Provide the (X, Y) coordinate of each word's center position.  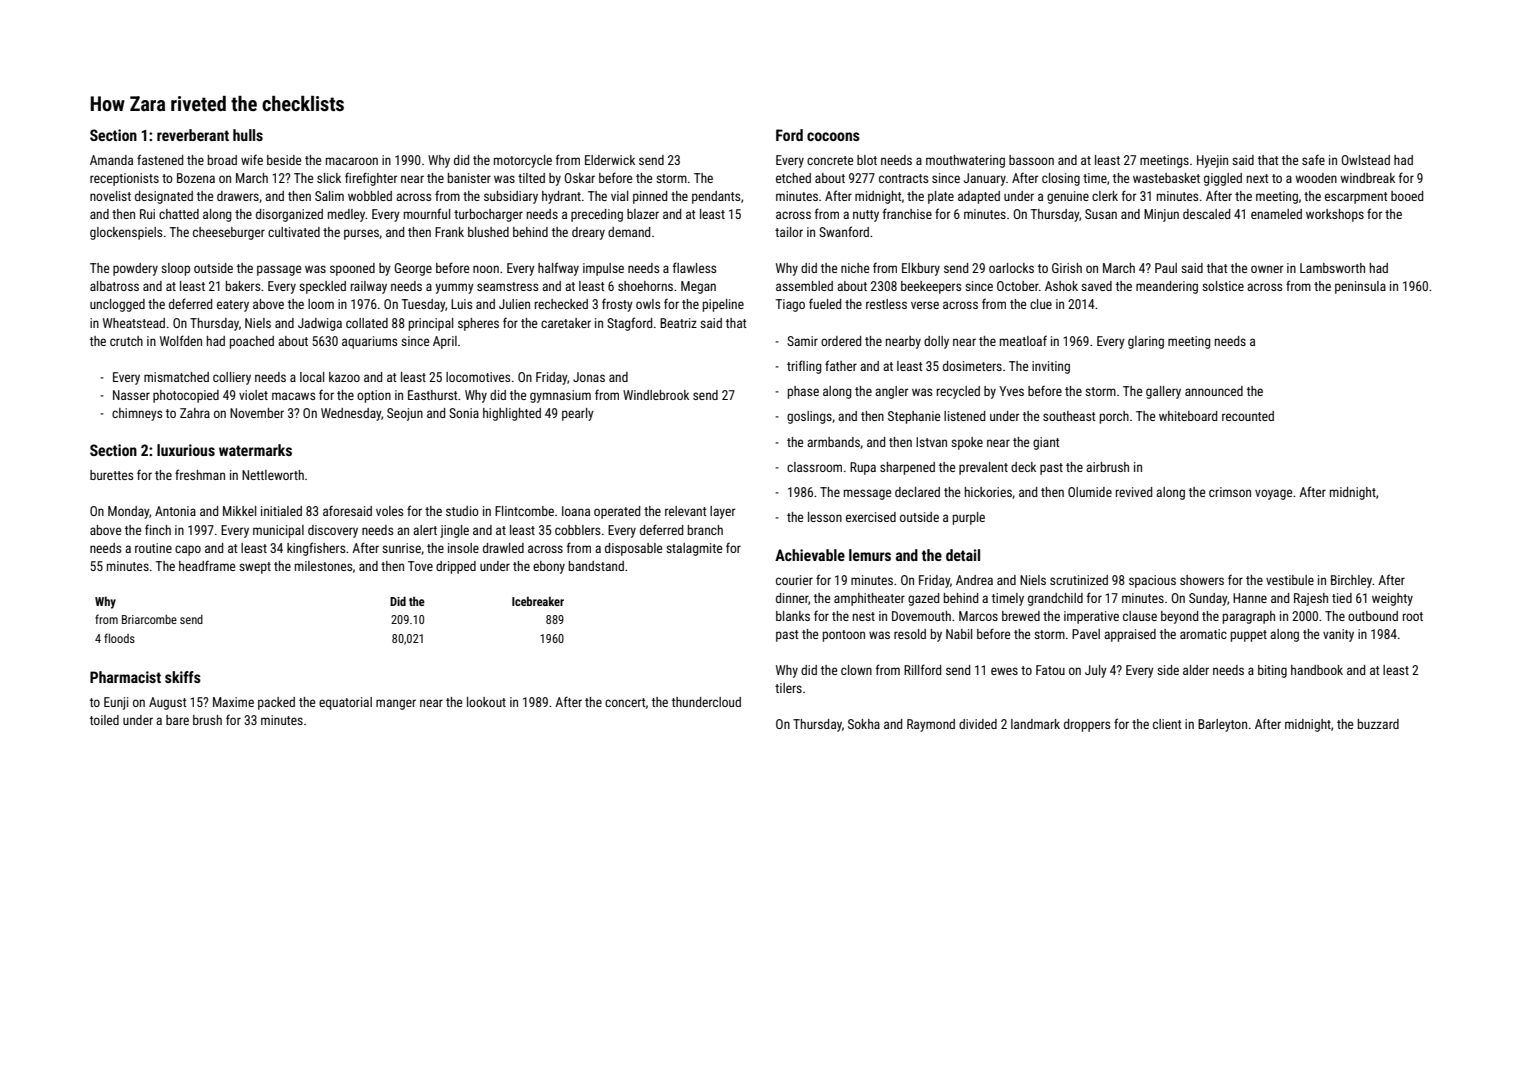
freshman (200, 474)
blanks (793, 616)
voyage (1273, 494)
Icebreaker (538, 601)
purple (969, 518)
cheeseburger (229, 233)
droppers (1087, 725)
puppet (1249, 636)
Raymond (931, 725)
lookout (486, 702)
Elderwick (610, 160)
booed (1407, 196)
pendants (716, 197)
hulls (248, 135)
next (1257, 178)
